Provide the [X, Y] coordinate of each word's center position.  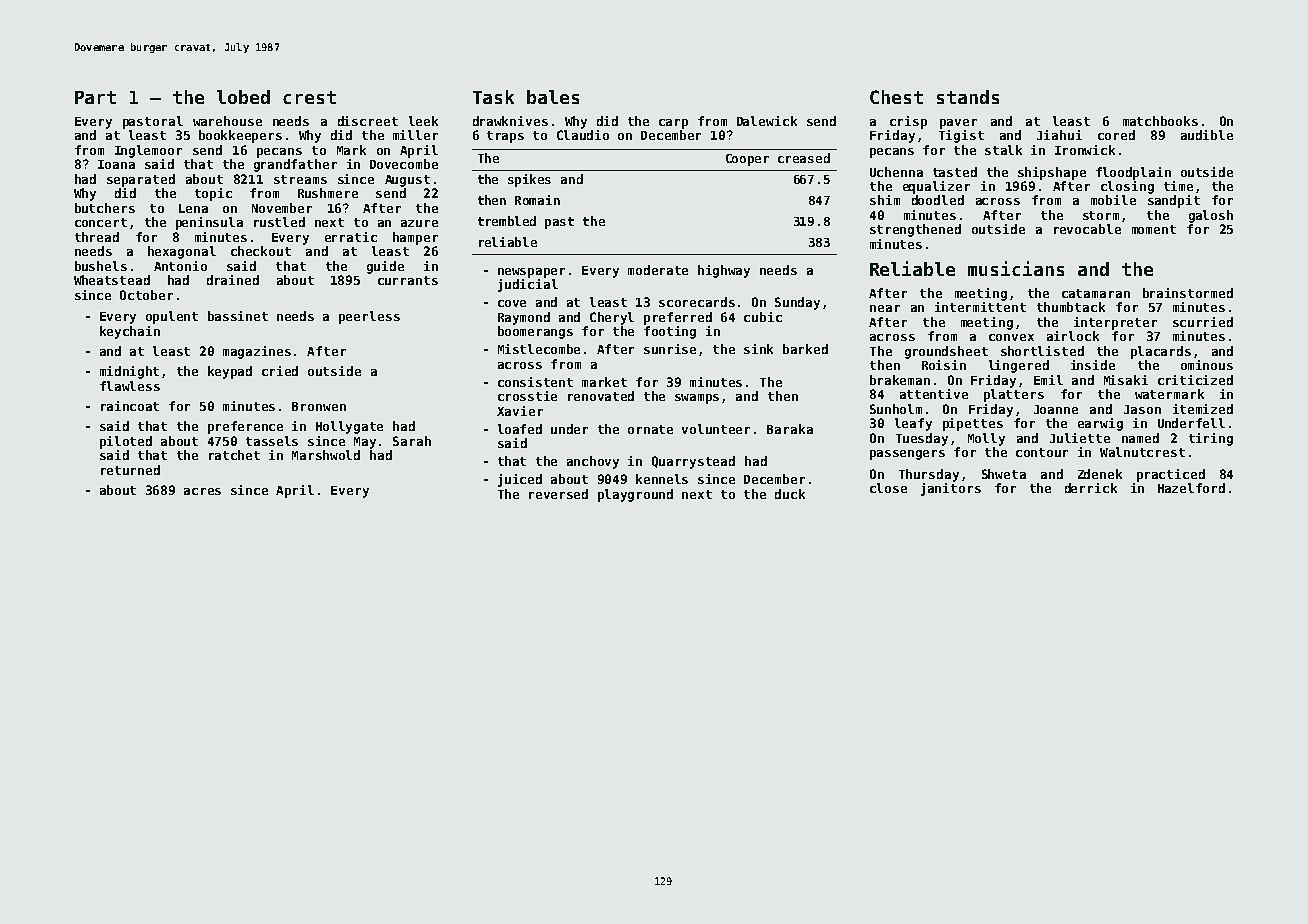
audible [1207, 135]
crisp [908, 122]
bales [553, 97]
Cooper [747, 160]
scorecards [697, 302]
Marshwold [326, 455]
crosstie [527, 396]
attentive [934, 394]
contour [1042, 452]
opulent [172, 317]
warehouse [227, 121]
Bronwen [319, 406]
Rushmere [328, 193]
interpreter [1115, 323]
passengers [907, 455]
